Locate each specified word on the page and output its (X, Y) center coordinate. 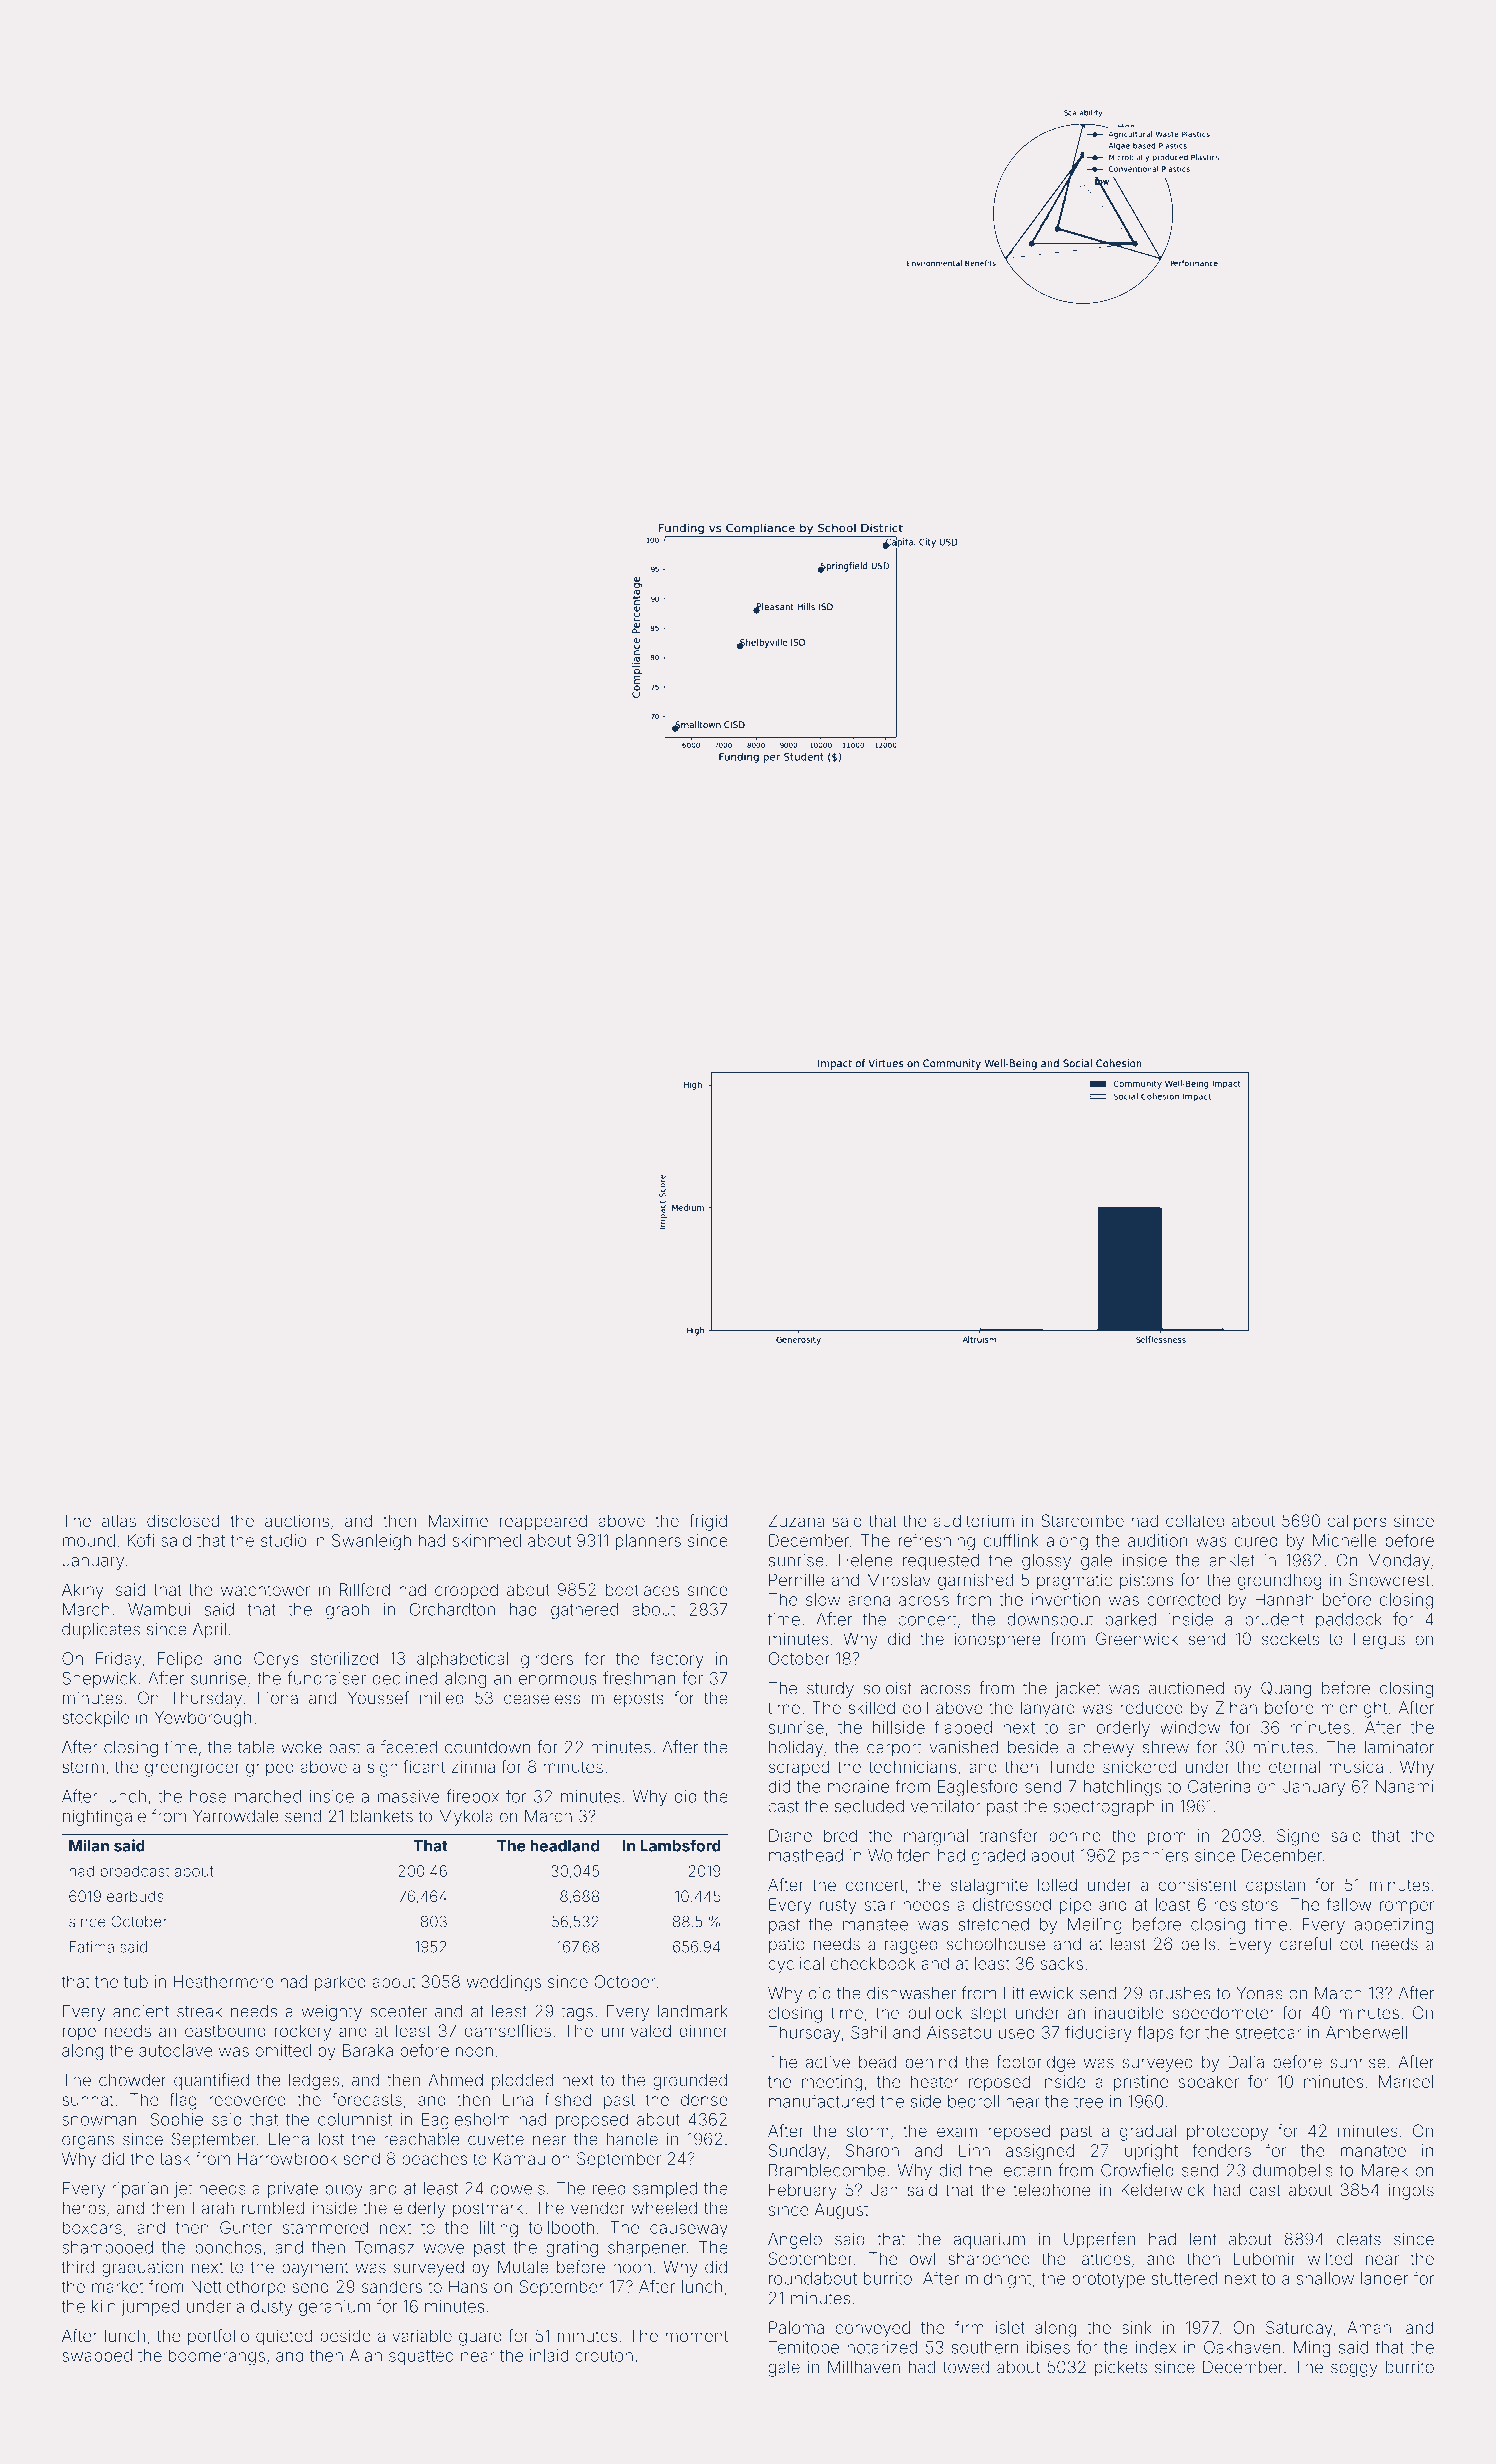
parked (340, 1983)
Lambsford (680, 1845)
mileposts (628, 1699)
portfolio (218, 2337)
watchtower (265, 1589)
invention (1066, 1599)
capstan (1275, 1887)
